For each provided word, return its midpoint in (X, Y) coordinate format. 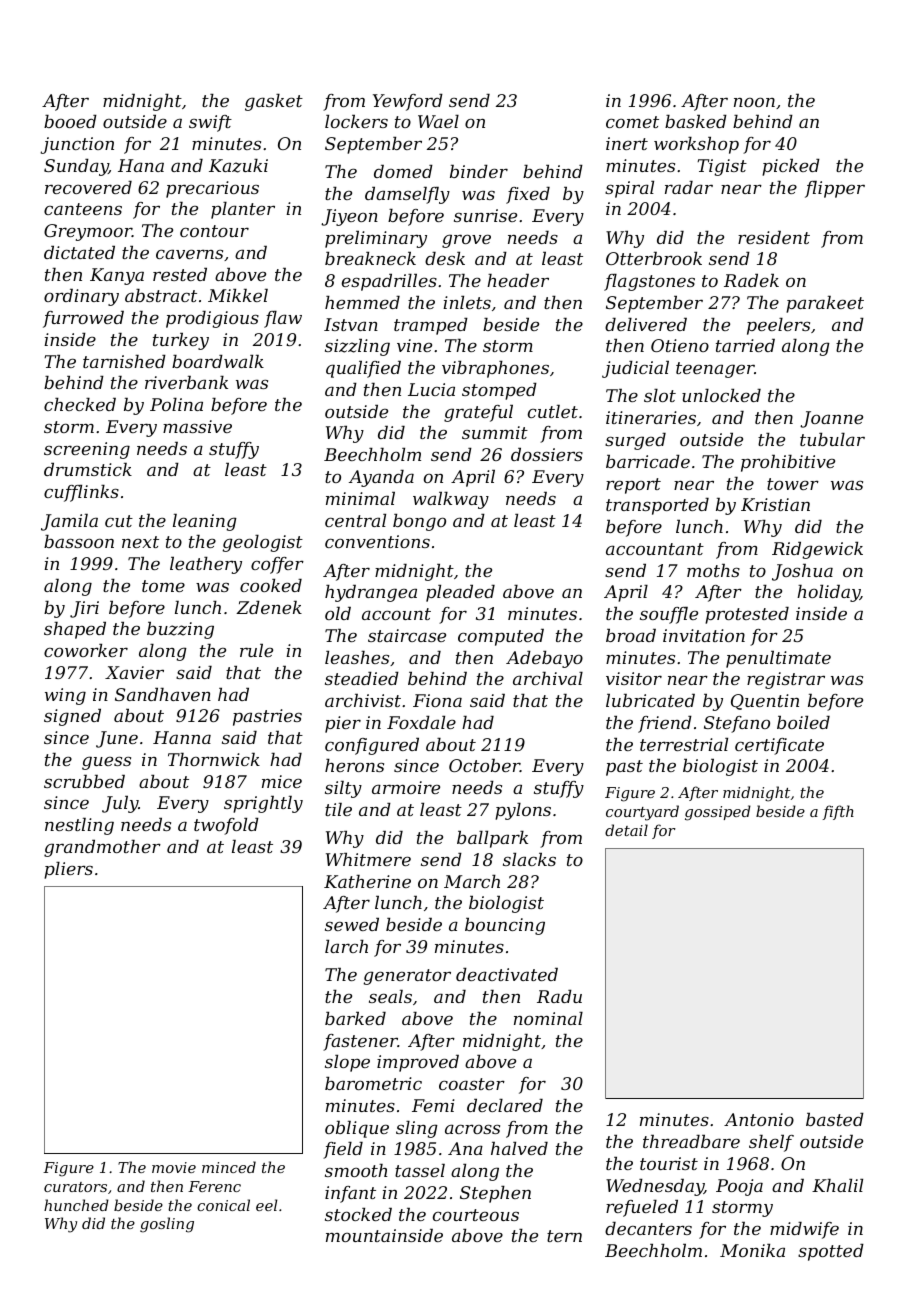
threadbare (691, 1141)
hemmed (362, 302)
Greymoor (88, 232)
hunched (76, 1205)
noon (754, 102)
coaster (472, 1084)
